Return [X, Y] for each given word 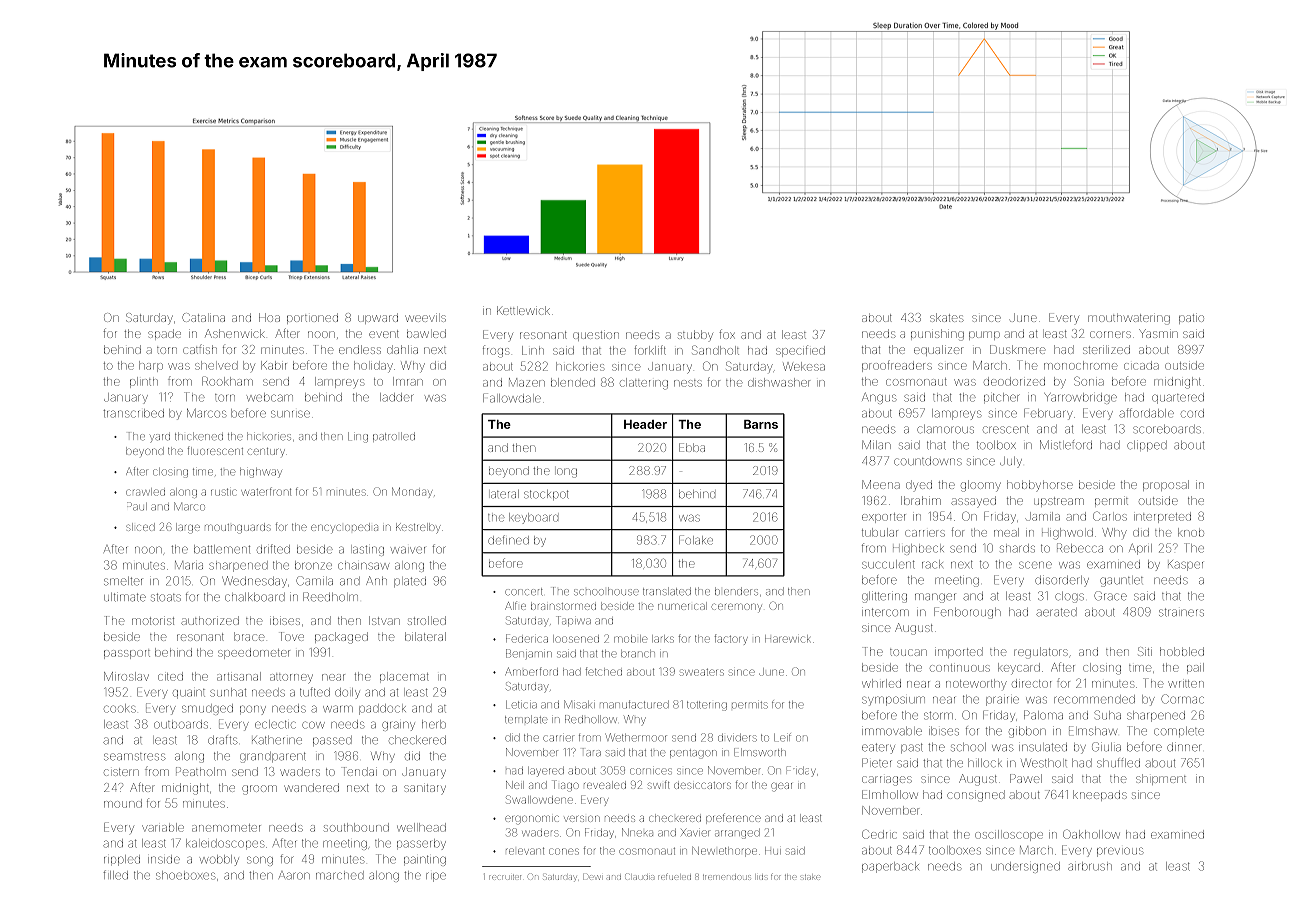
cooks [120, 708]
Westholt [1044, 763]
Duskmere [1017, 349]
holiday [373, 367]
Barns [761, 424]
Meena [881, 484]
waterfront [266, 491]
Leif [782, 737]
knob [1191, 532]
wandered [311, 787]
